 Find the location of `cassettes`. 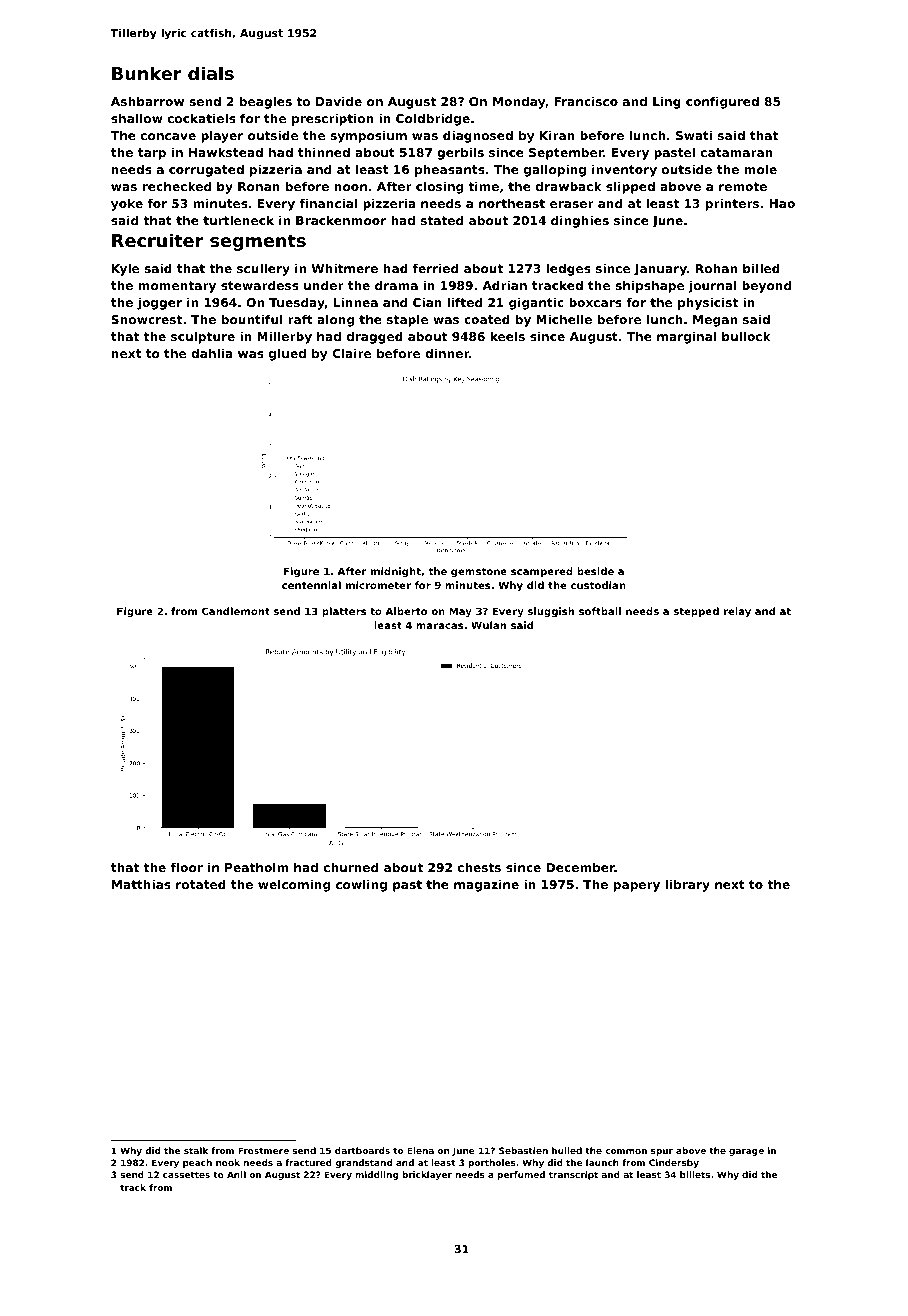

cassettes is located at coordinates (186, 1175).
